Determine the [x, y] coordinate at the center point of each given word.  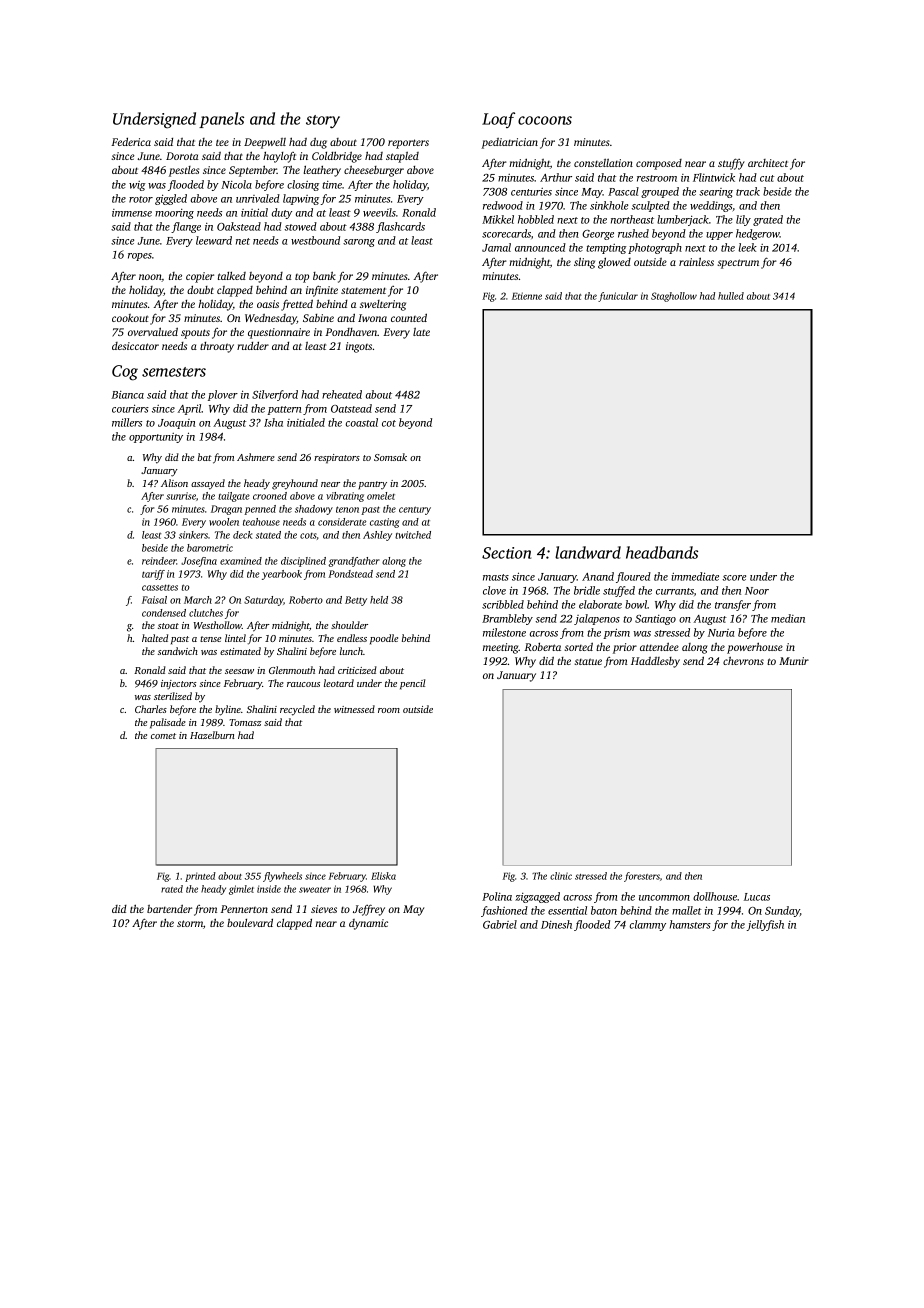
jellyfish [765, 925]
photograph [655, 248]
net [243, 241]
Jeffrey [369, 910]
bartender [169, 908]
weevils [379, 212]
